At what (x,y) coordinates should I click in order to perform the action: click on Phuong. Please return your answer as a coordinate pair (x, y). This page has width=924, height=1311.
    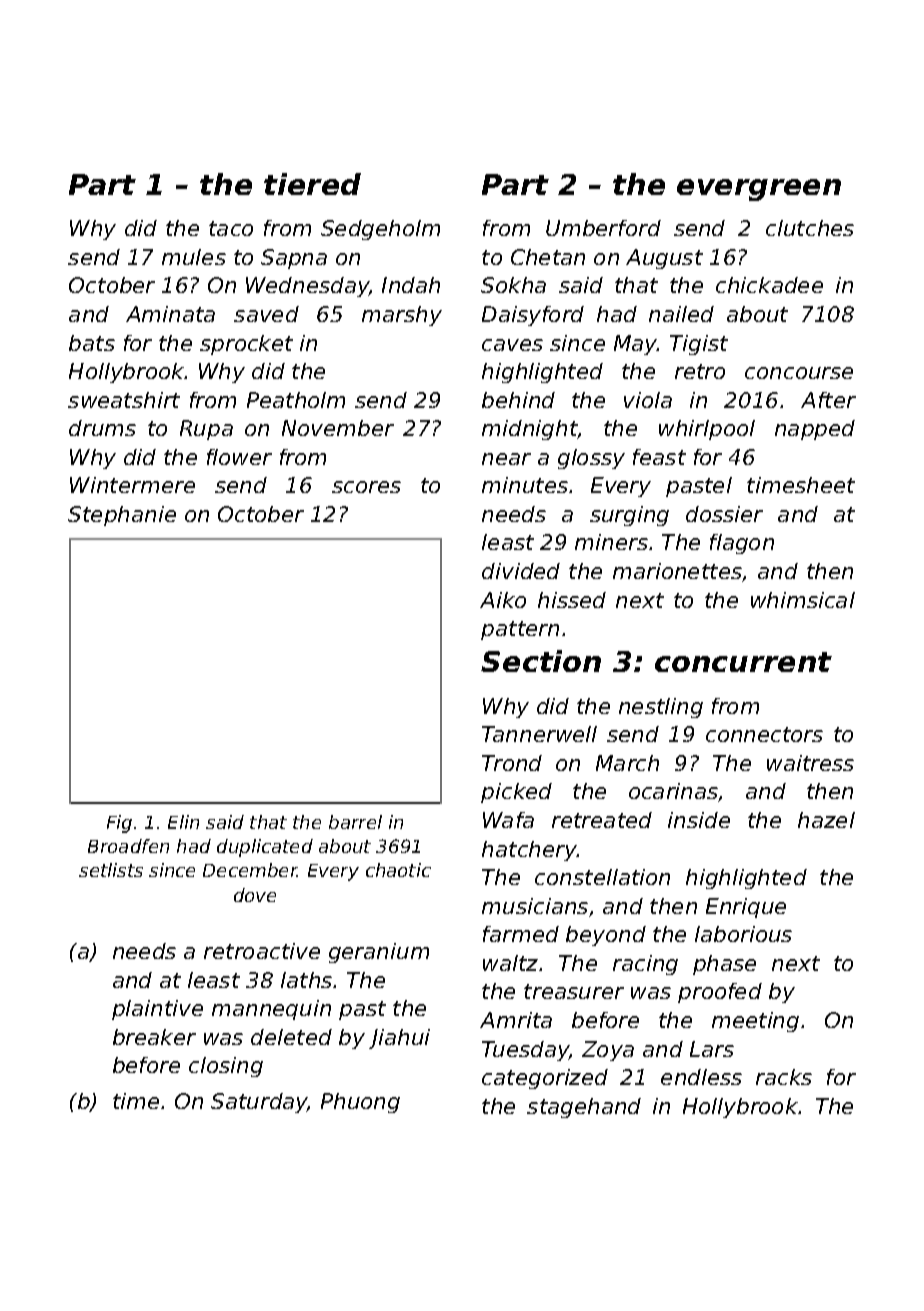
    Looking at the image, I should click on (360, 1103).
